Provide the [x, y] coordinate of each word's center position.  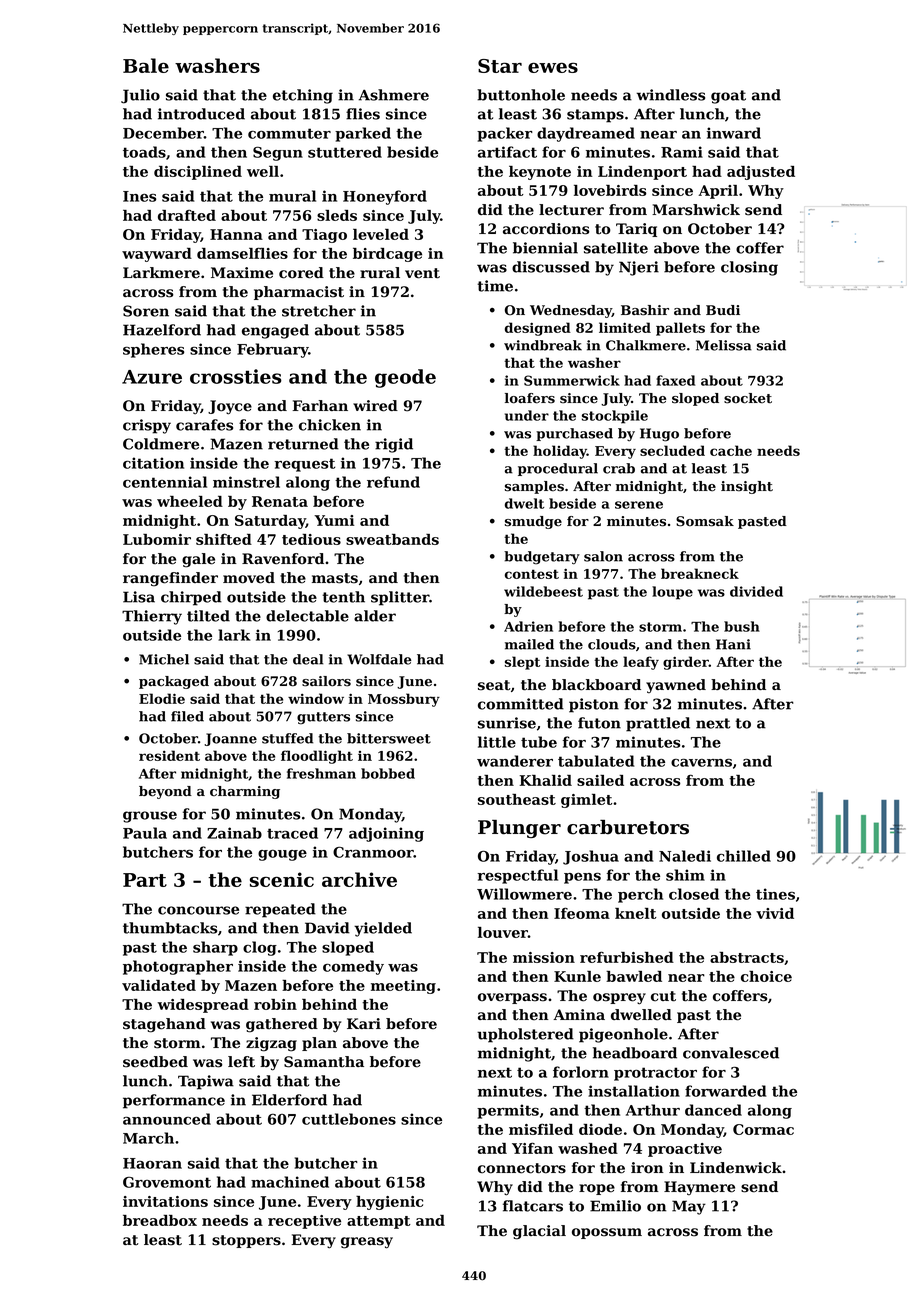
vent [422, 273]
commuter [289, 133]
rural [380, 272]
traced [292, 833]
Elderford [289, 1100]
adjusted [761, 173]
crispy [147, 426]
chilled [744, 856]
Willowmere [524, 894]
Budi [723, 310]
